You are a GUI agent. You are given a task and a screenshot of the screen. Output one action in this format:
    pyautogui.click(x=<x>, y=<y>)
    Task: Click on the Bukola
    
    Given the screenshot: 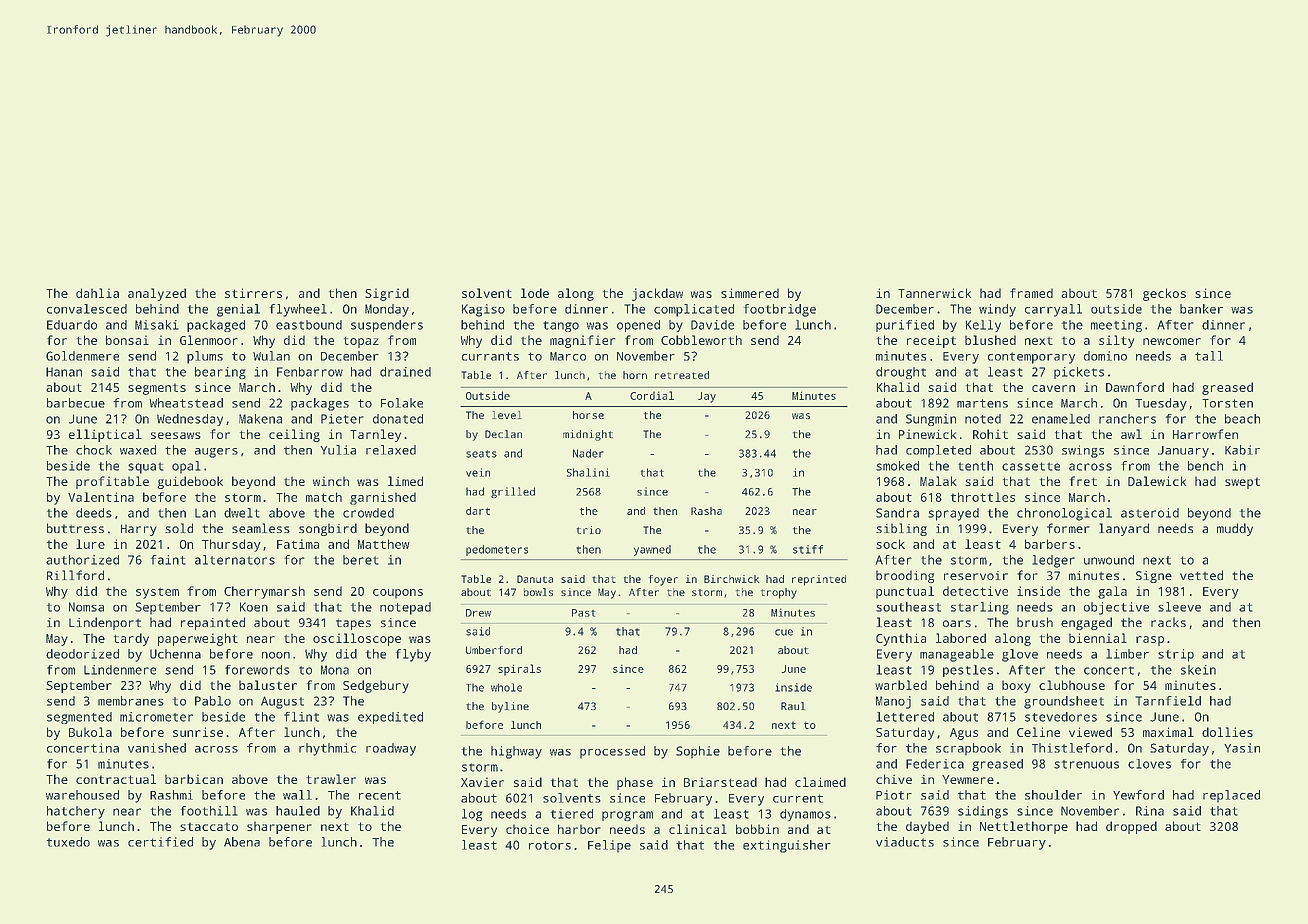 What is the action you would take?
    pyautogui.click(x=90, y=732)
